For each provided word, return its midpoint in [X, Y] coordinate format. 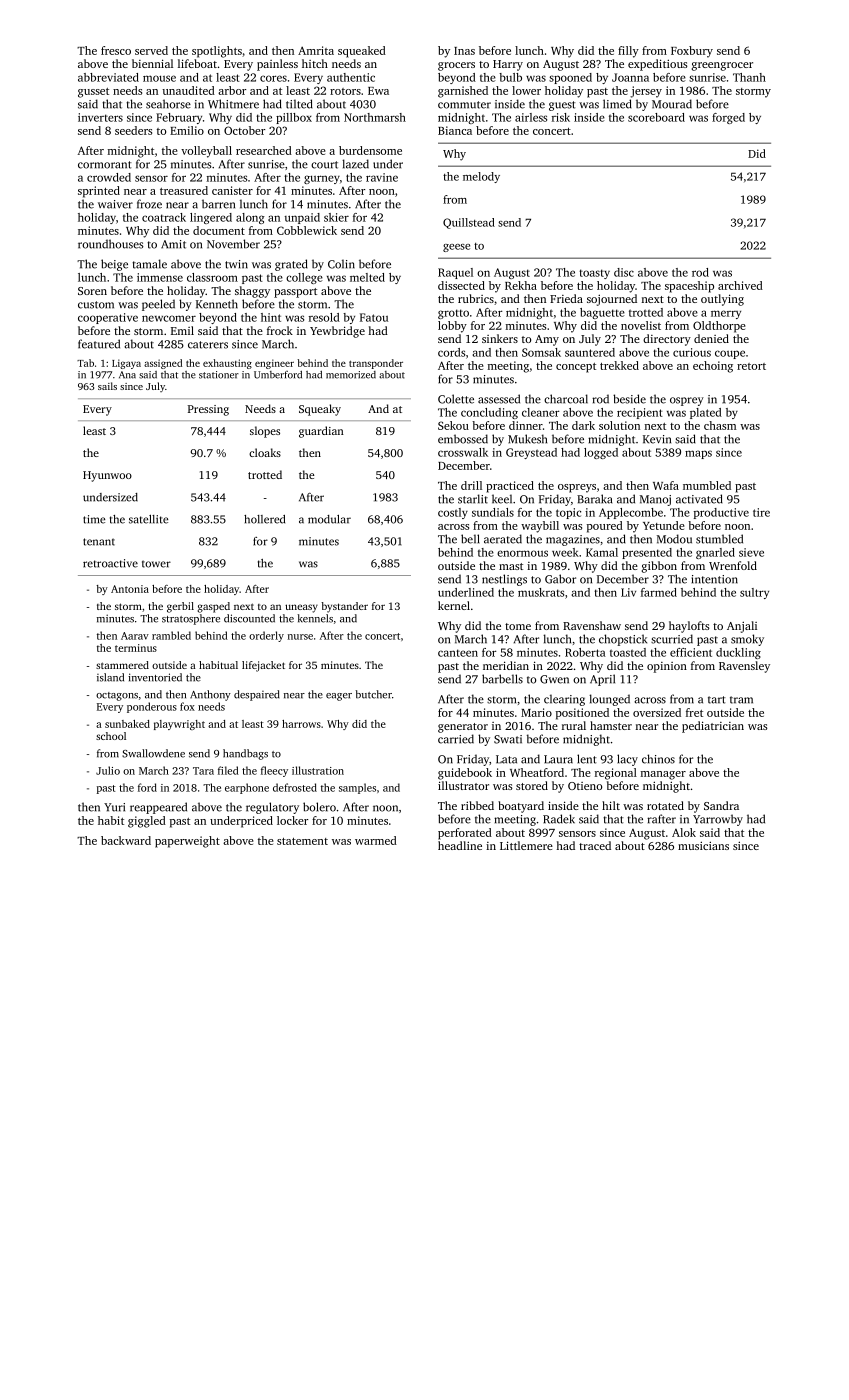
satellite [148, 519]
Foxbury [692, 52]
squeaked [362, 52]
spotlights [217, 52]
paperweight [187, 842]
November [233, 244]
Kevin [657, 439]
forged [728, 118]
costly [453, 513]
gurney [322, 179]
